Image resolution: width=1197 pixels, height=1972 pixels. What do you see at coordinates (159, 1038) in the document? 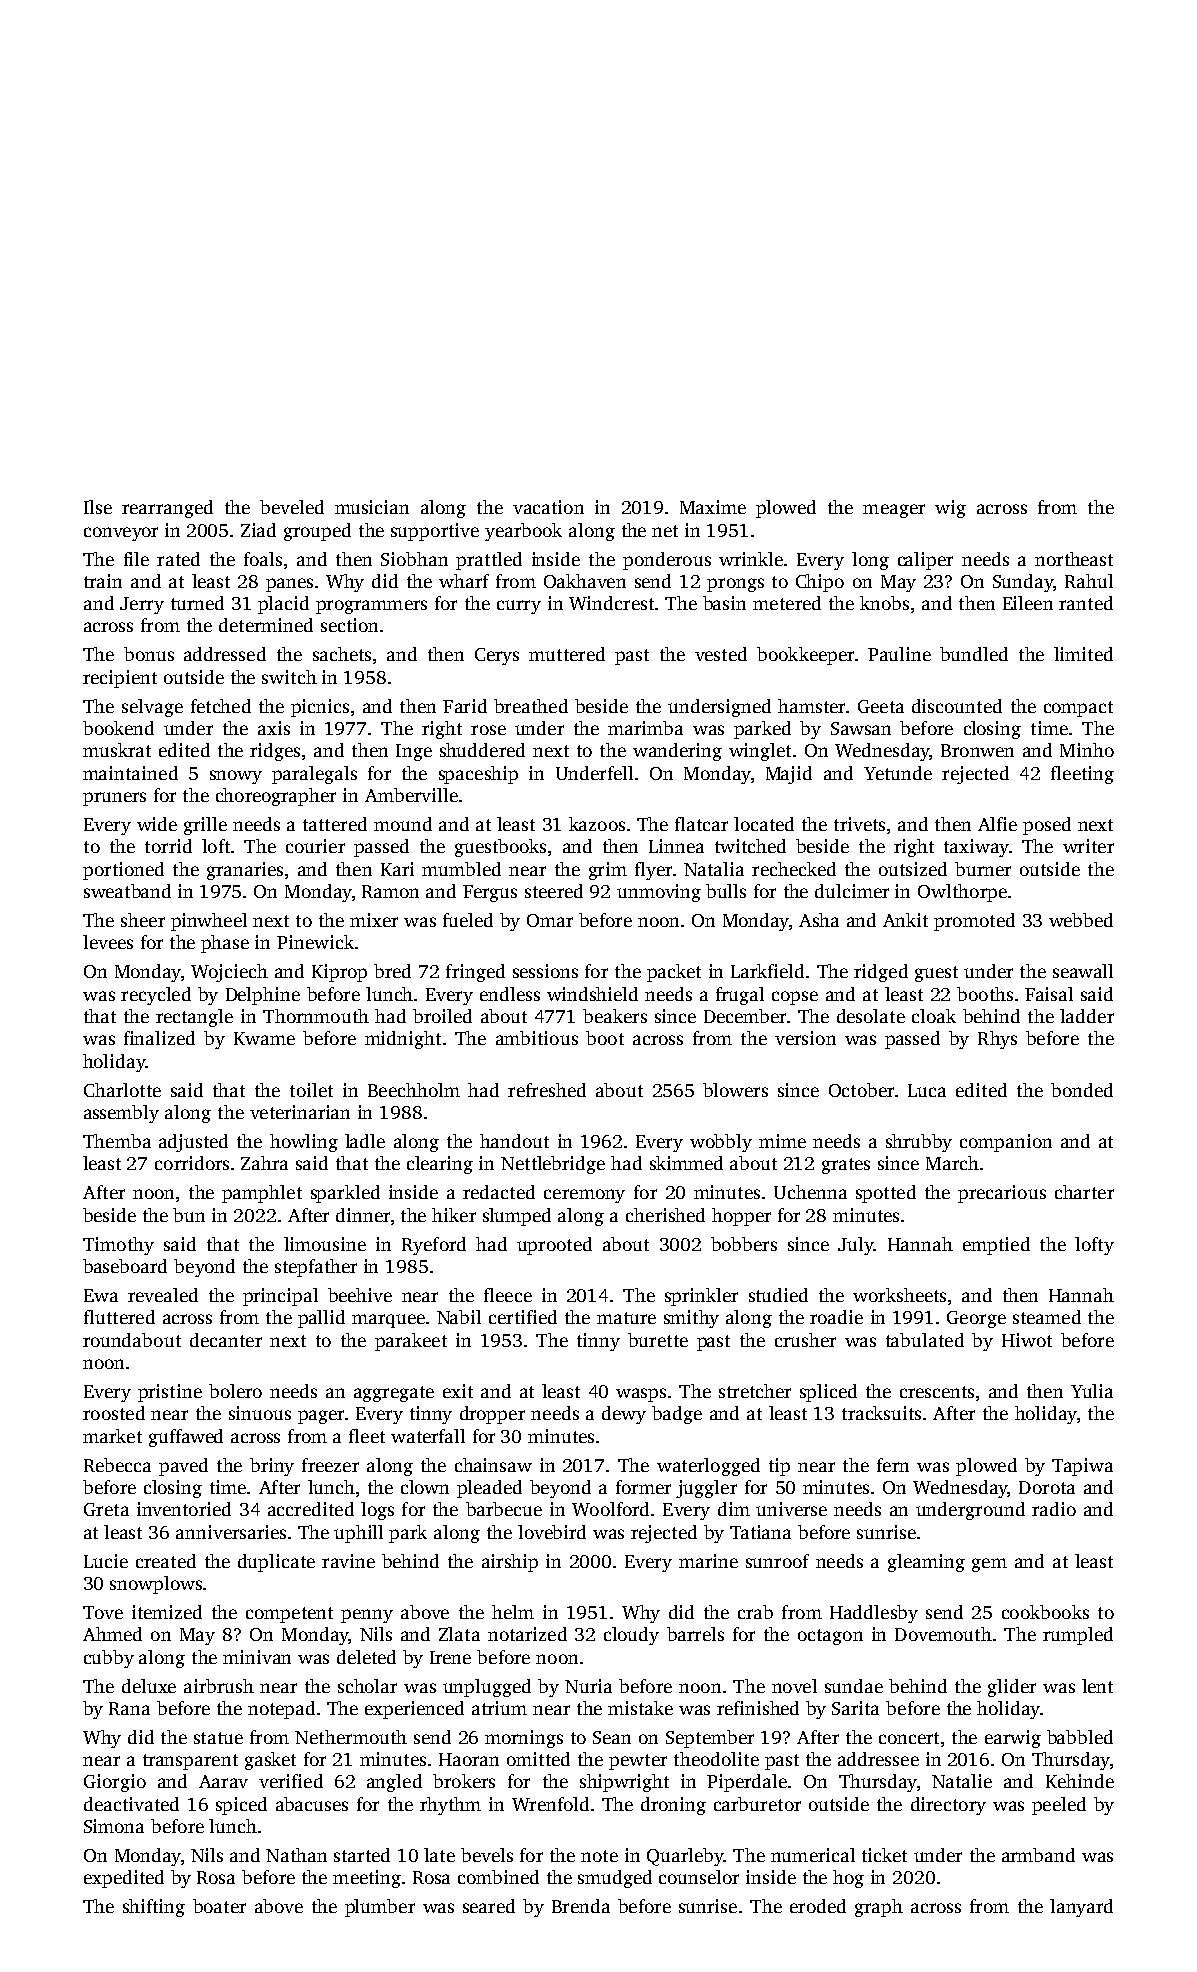
I see `finalized` at bounding box center [159, 1038].
